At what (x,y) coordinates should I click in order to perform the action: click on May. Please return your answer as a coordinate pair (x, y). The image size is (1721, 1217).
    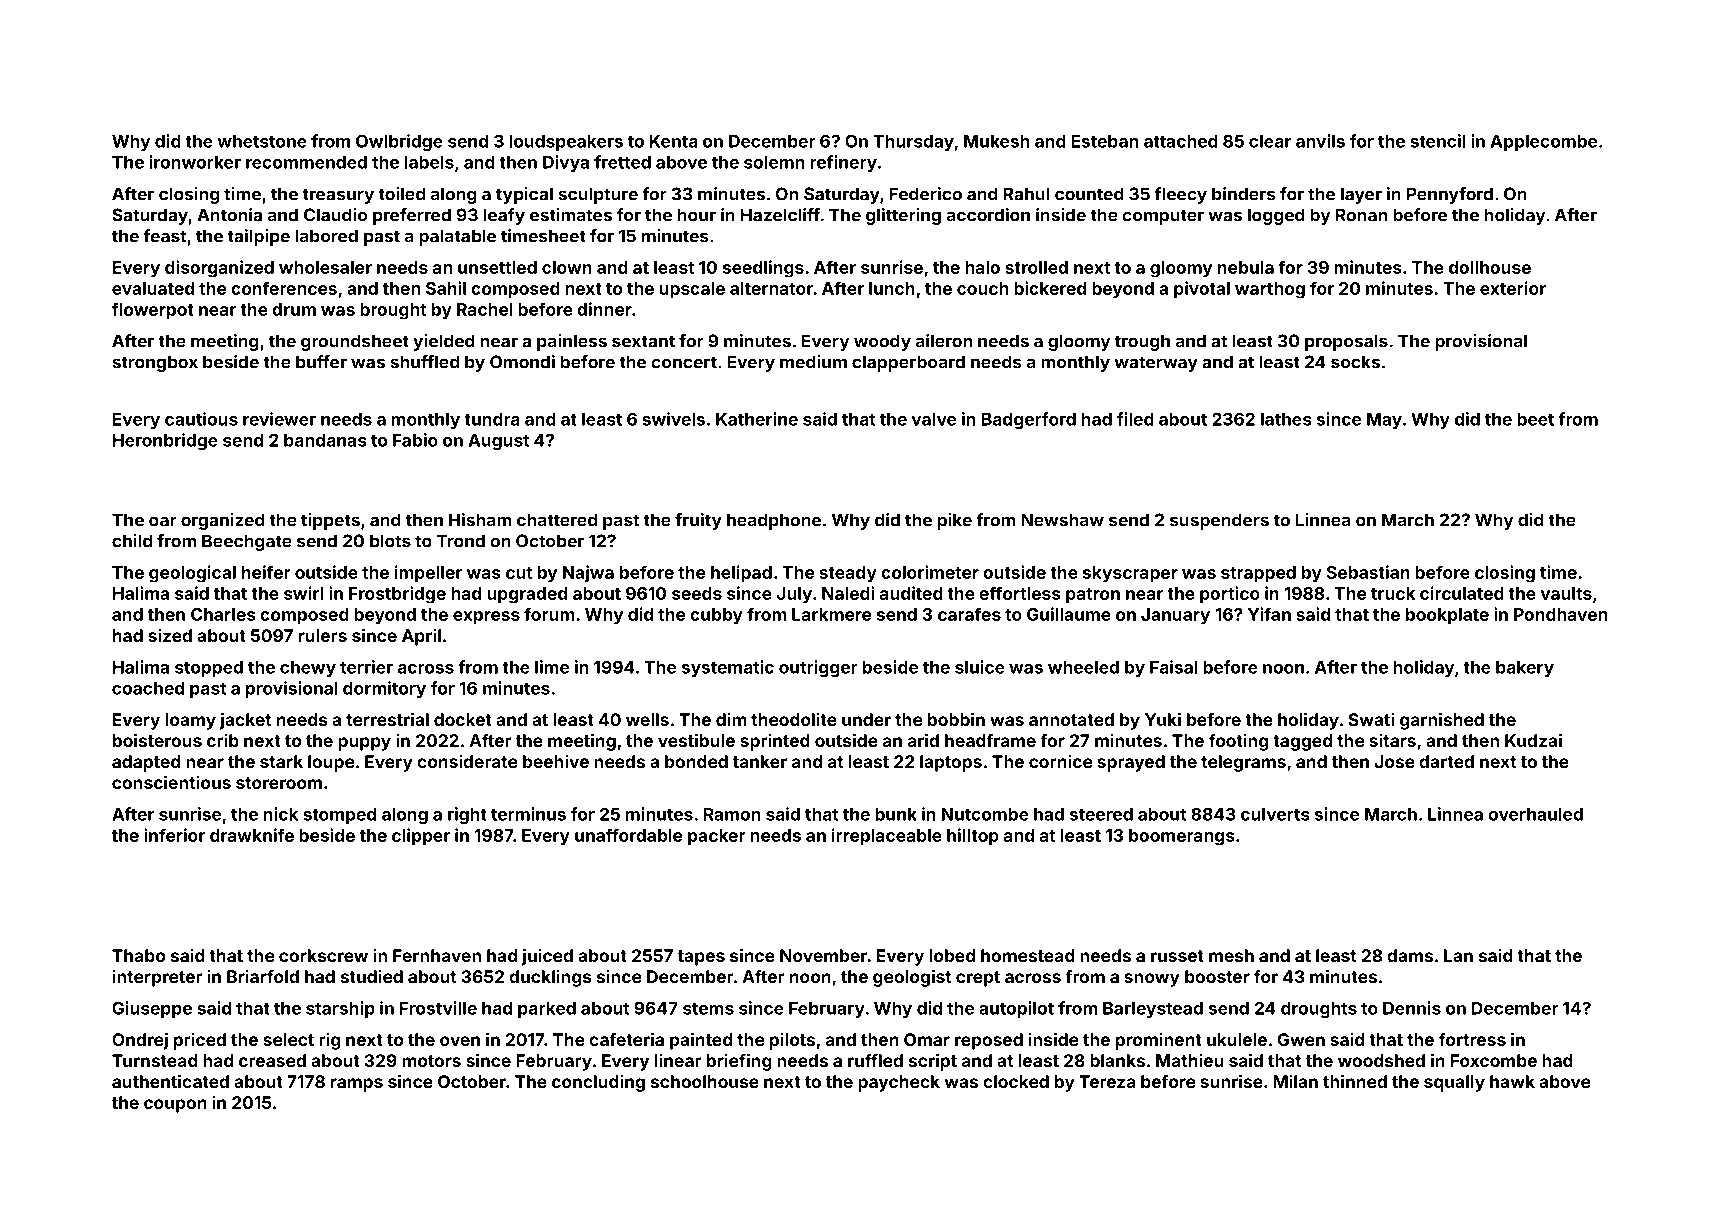
    Looking at the image, I should click on (1384, 421).
